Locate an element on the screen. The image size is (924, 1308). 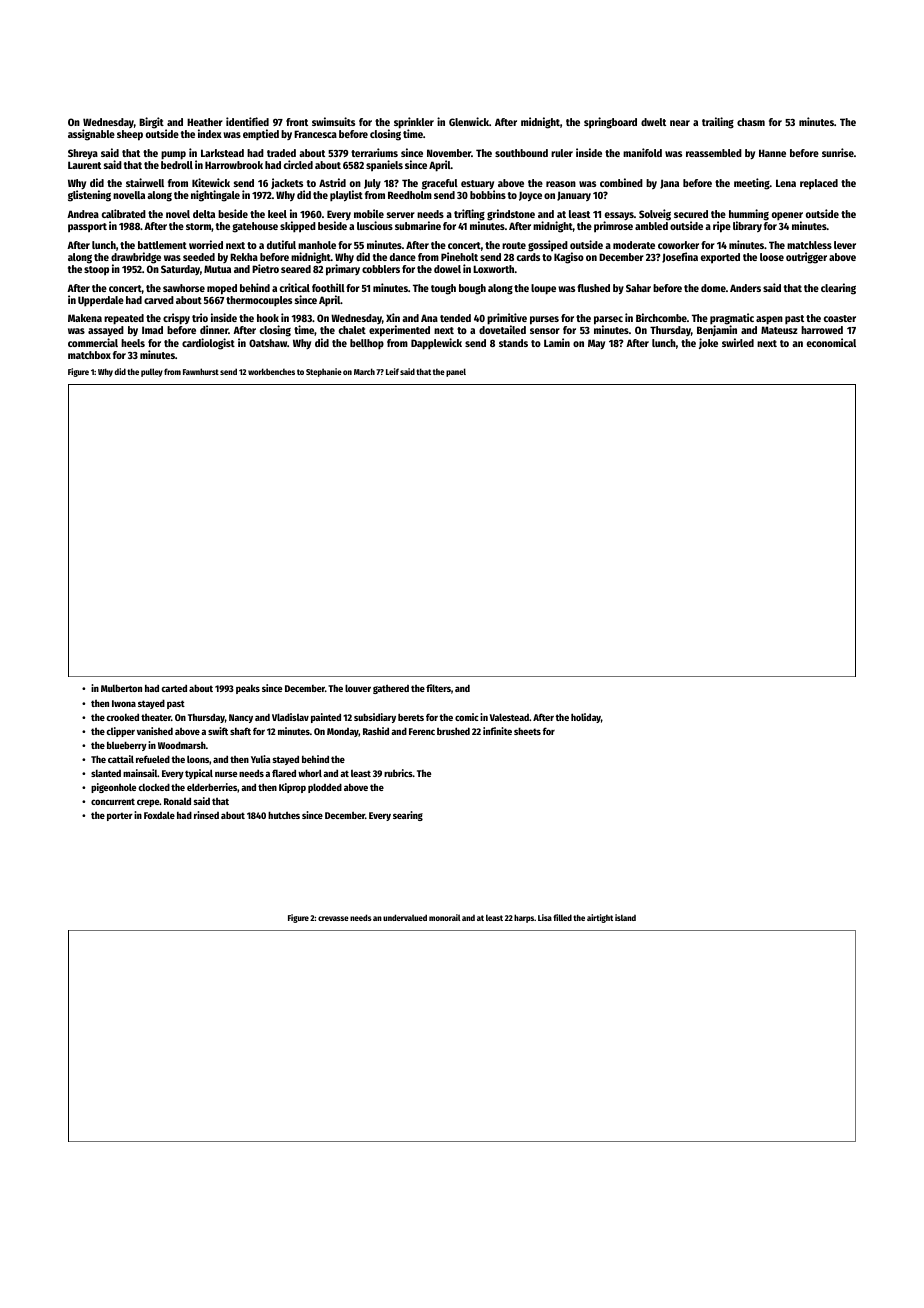
island is located at coordinates (625, 917).
